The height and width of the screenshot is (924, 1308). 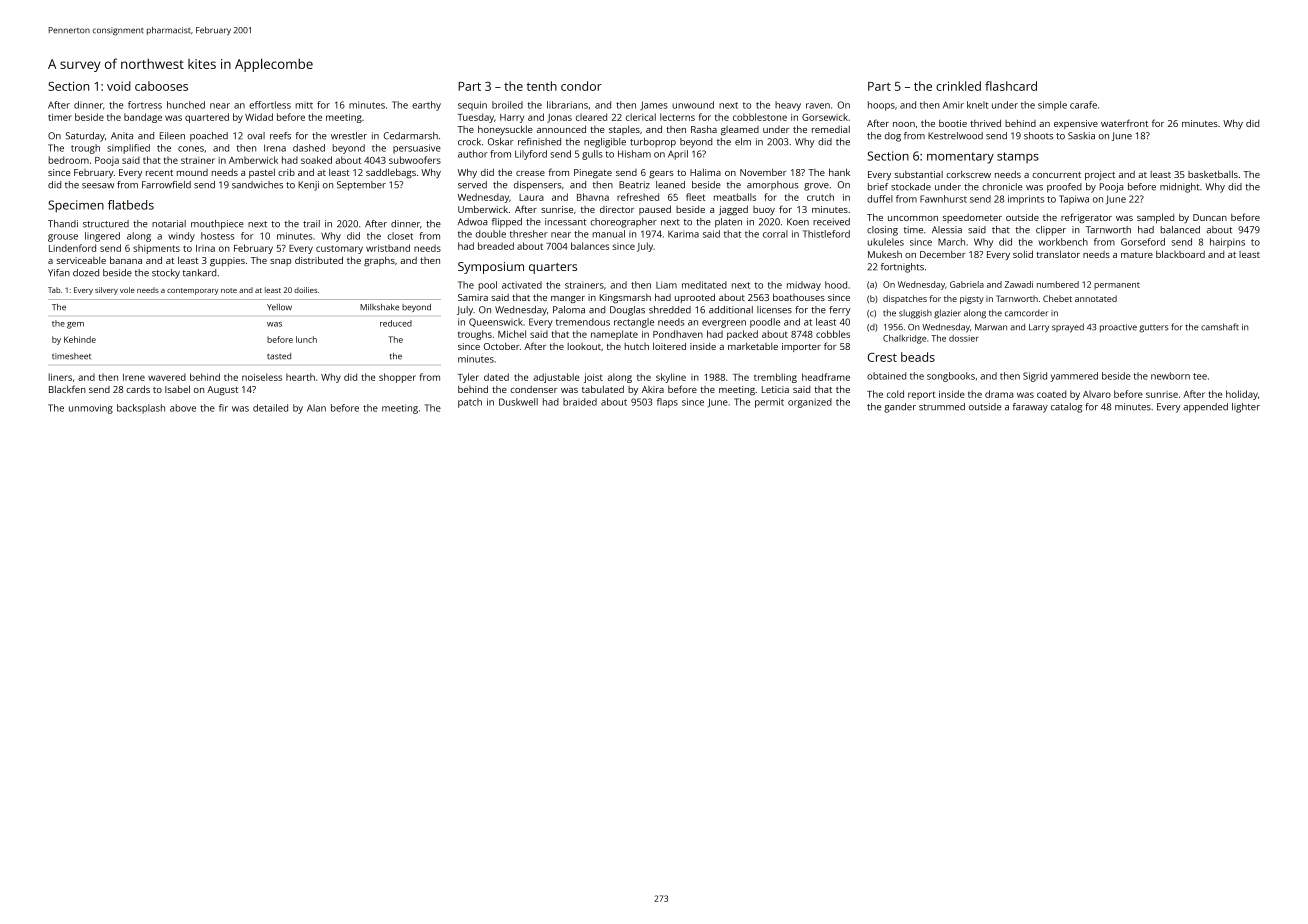 I want to click on cabooses, so click(x=161, y=86).
